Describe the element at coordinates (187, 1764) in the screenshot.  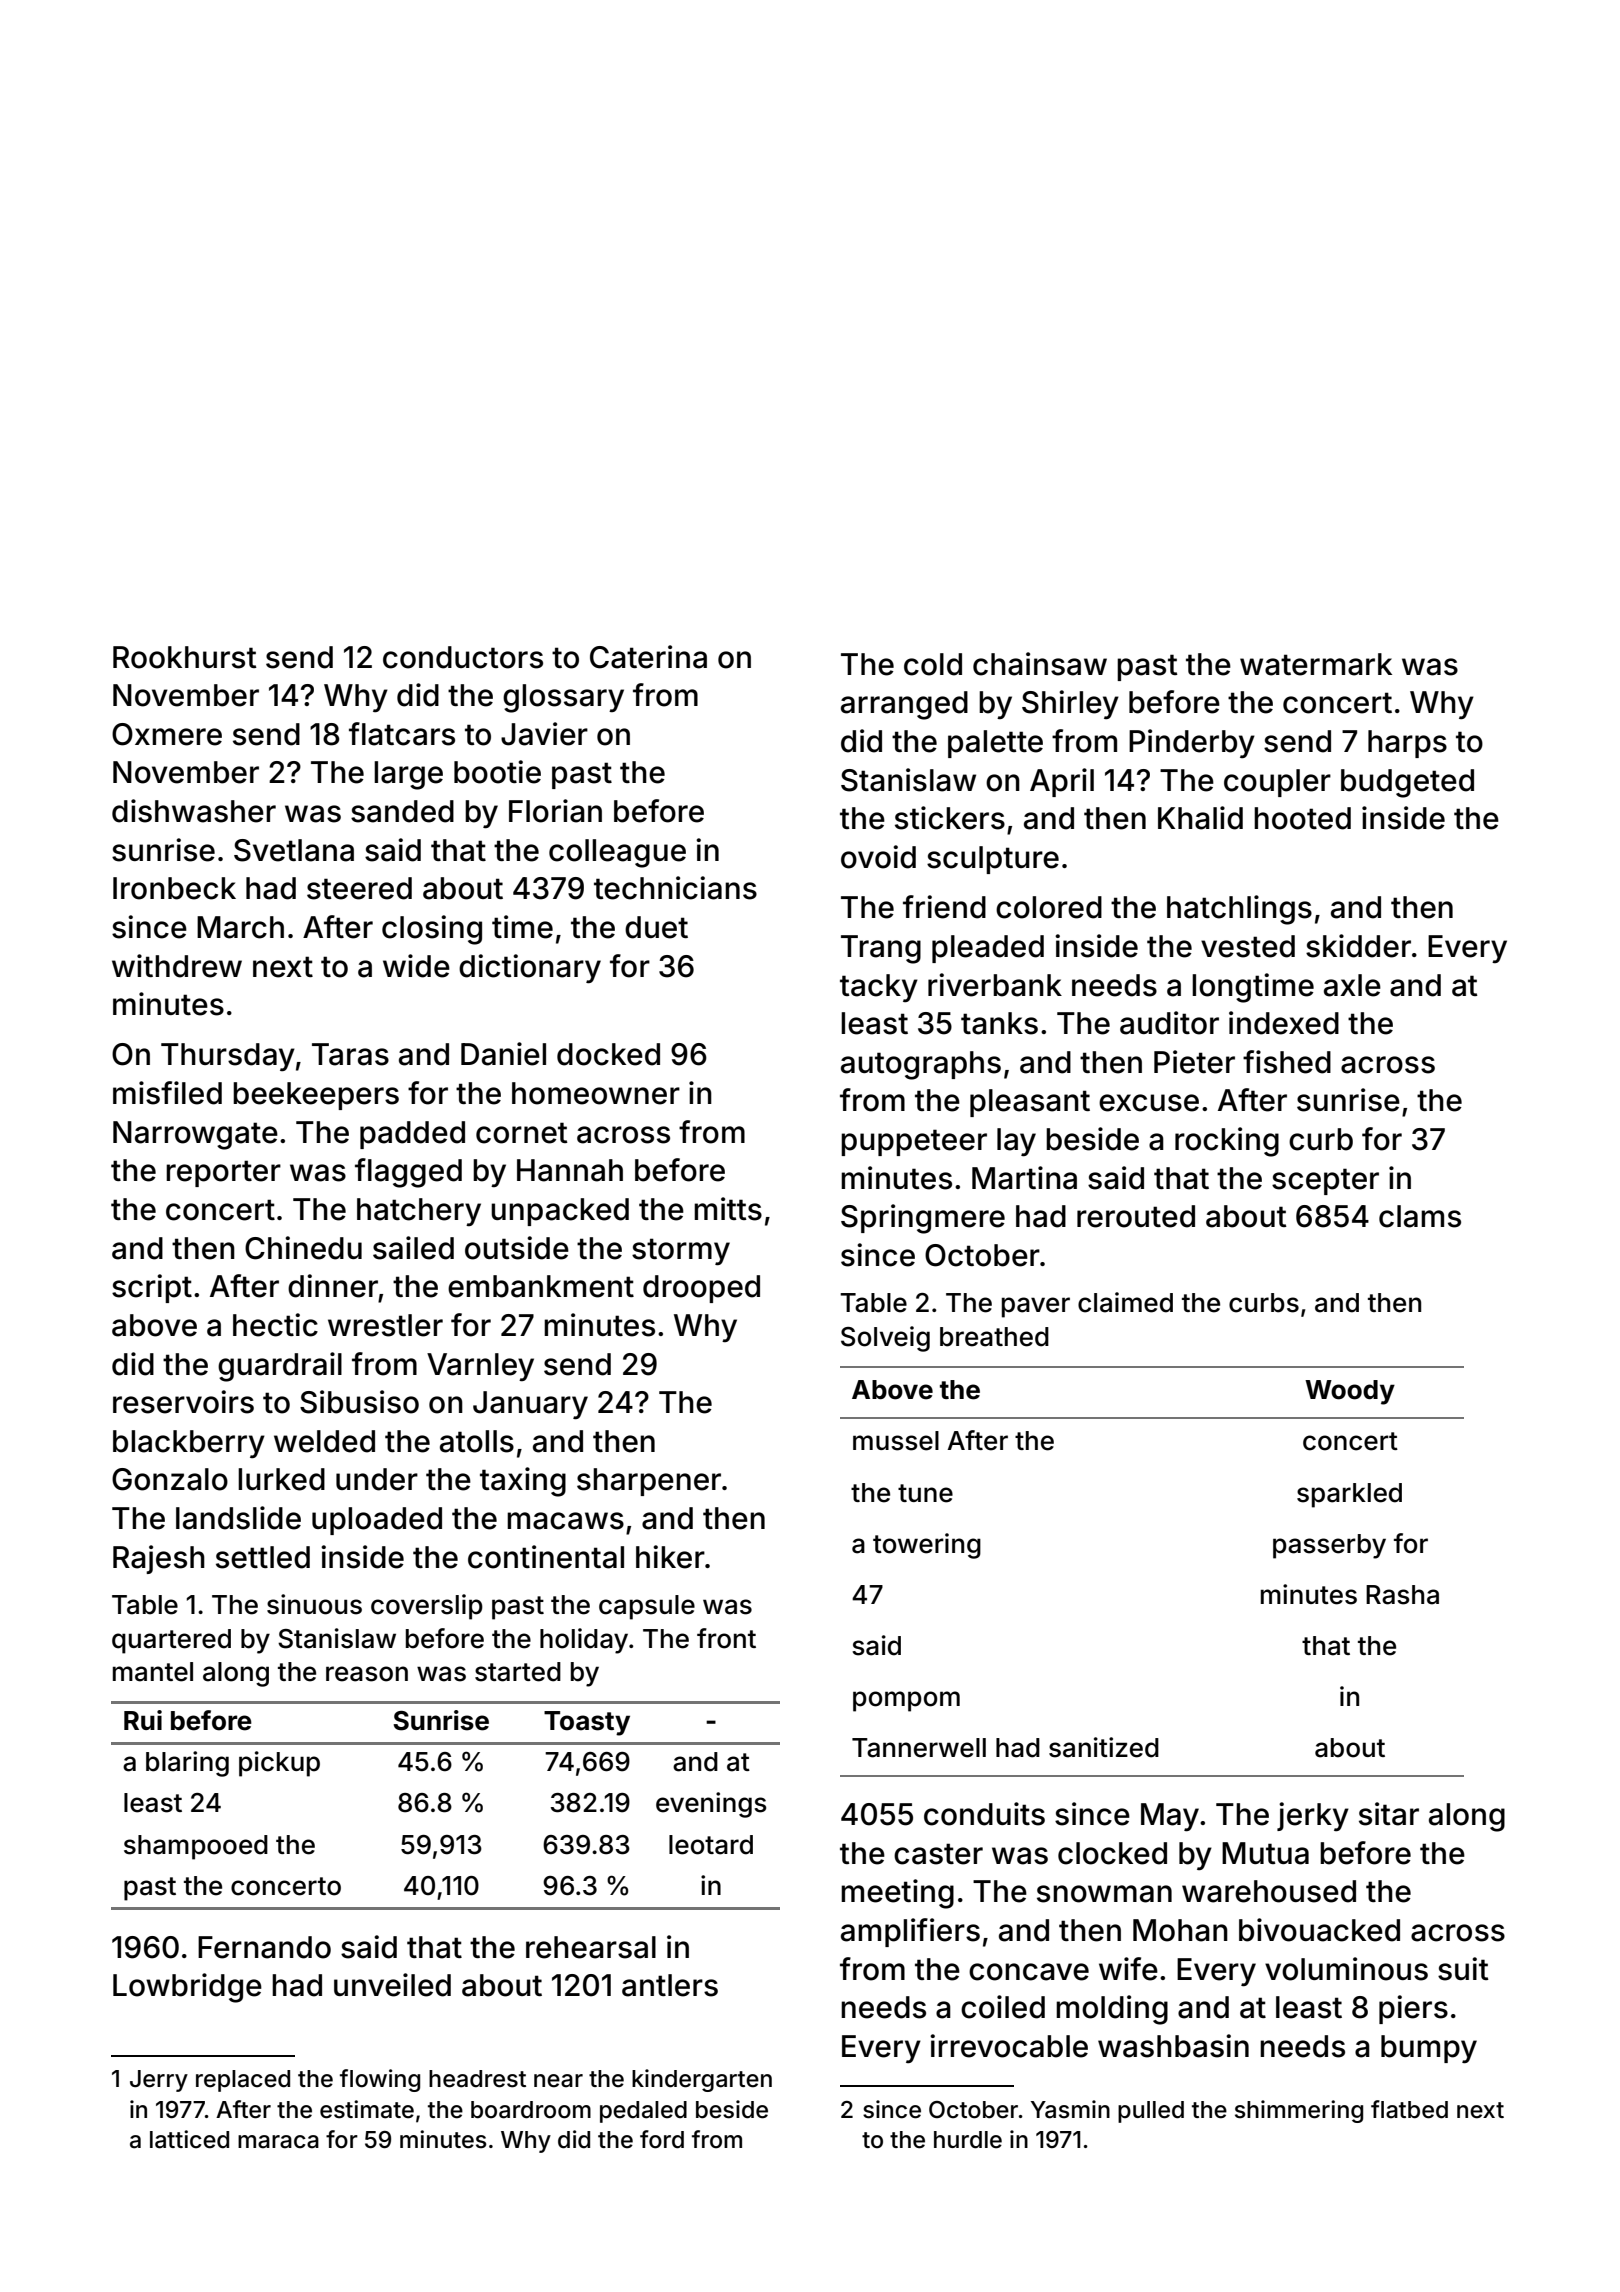
I see `blaring` at that location.
